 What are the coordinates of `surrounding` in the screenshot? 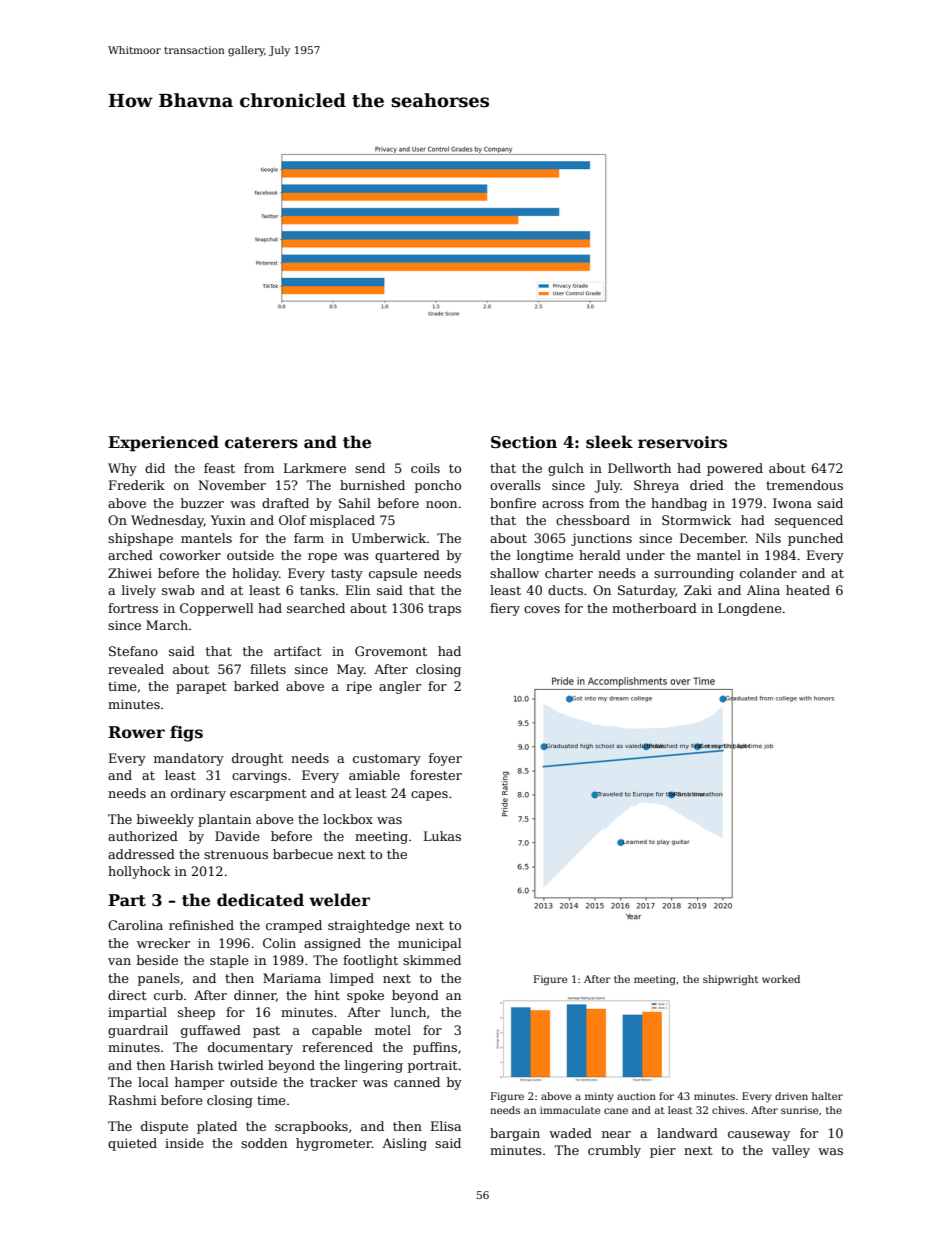 It's located at (694, 574).
